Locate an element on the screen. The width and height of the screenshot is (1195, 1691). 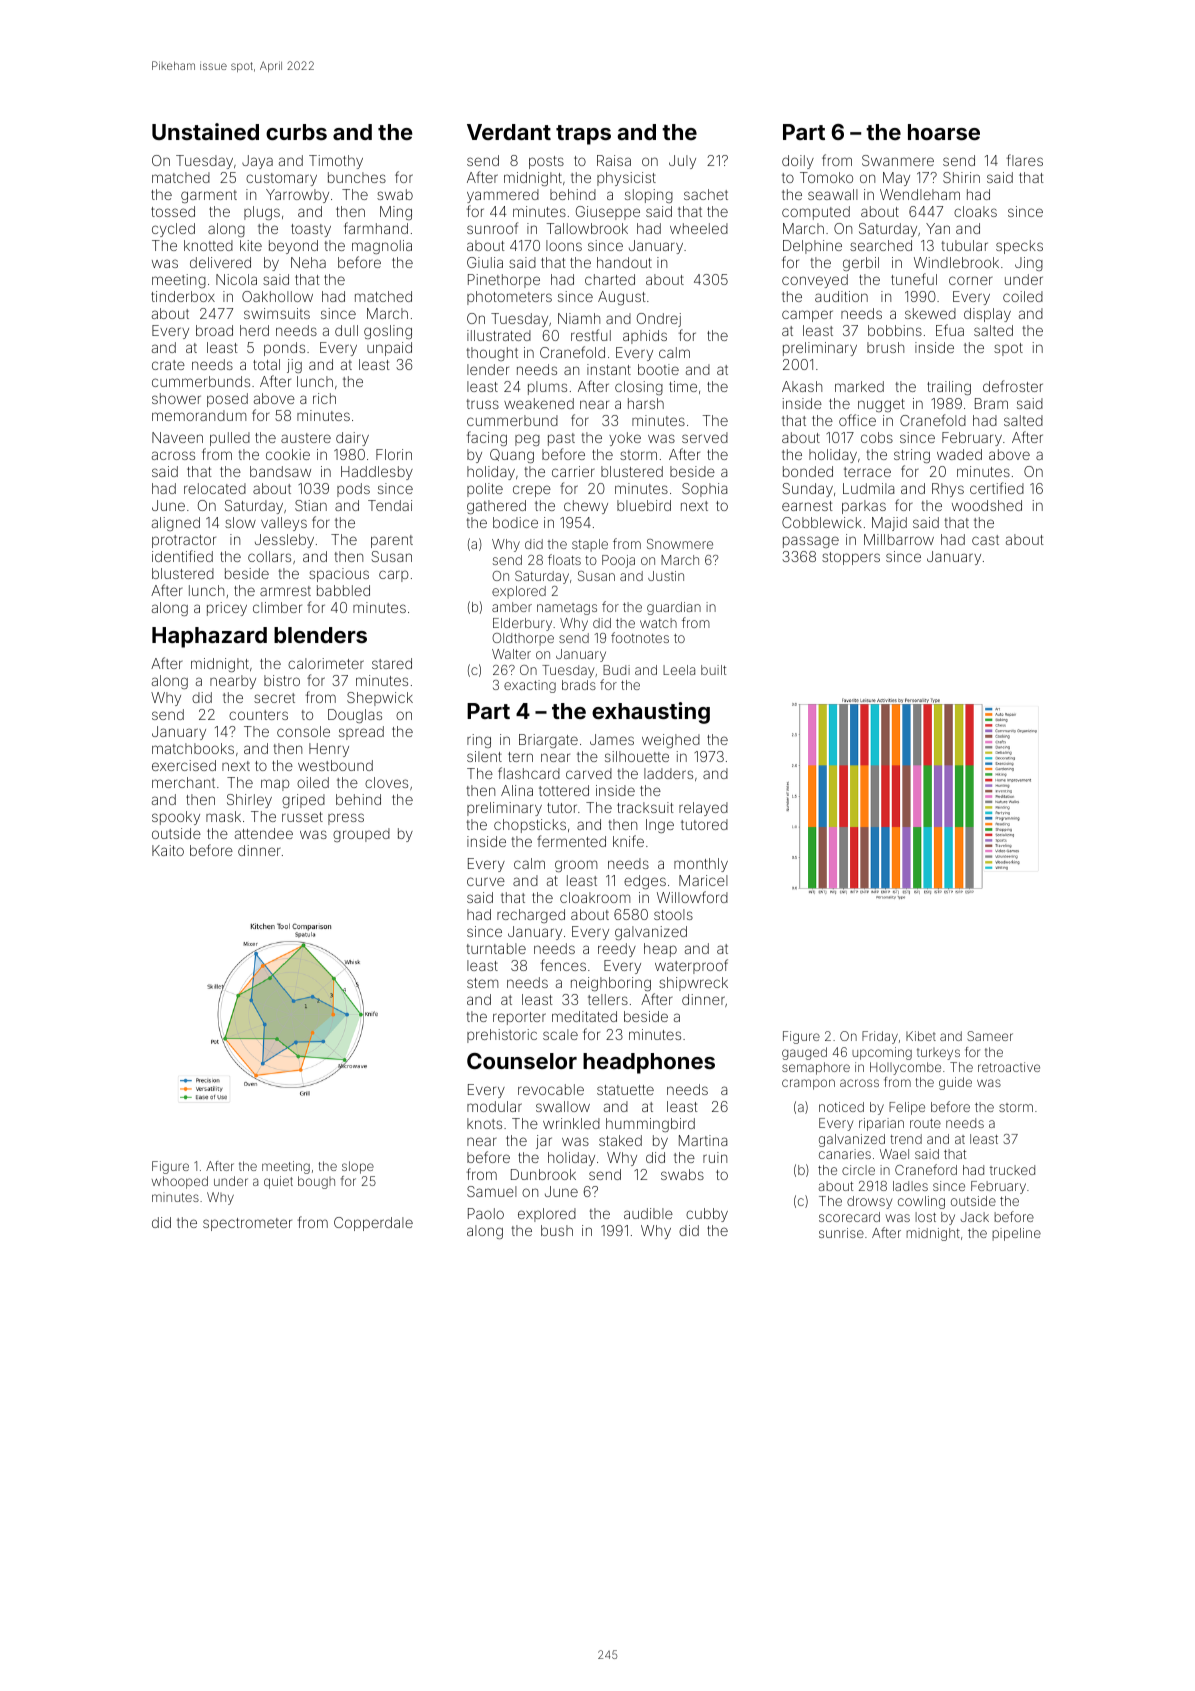
merchant is located at coordinates (183, 782).
